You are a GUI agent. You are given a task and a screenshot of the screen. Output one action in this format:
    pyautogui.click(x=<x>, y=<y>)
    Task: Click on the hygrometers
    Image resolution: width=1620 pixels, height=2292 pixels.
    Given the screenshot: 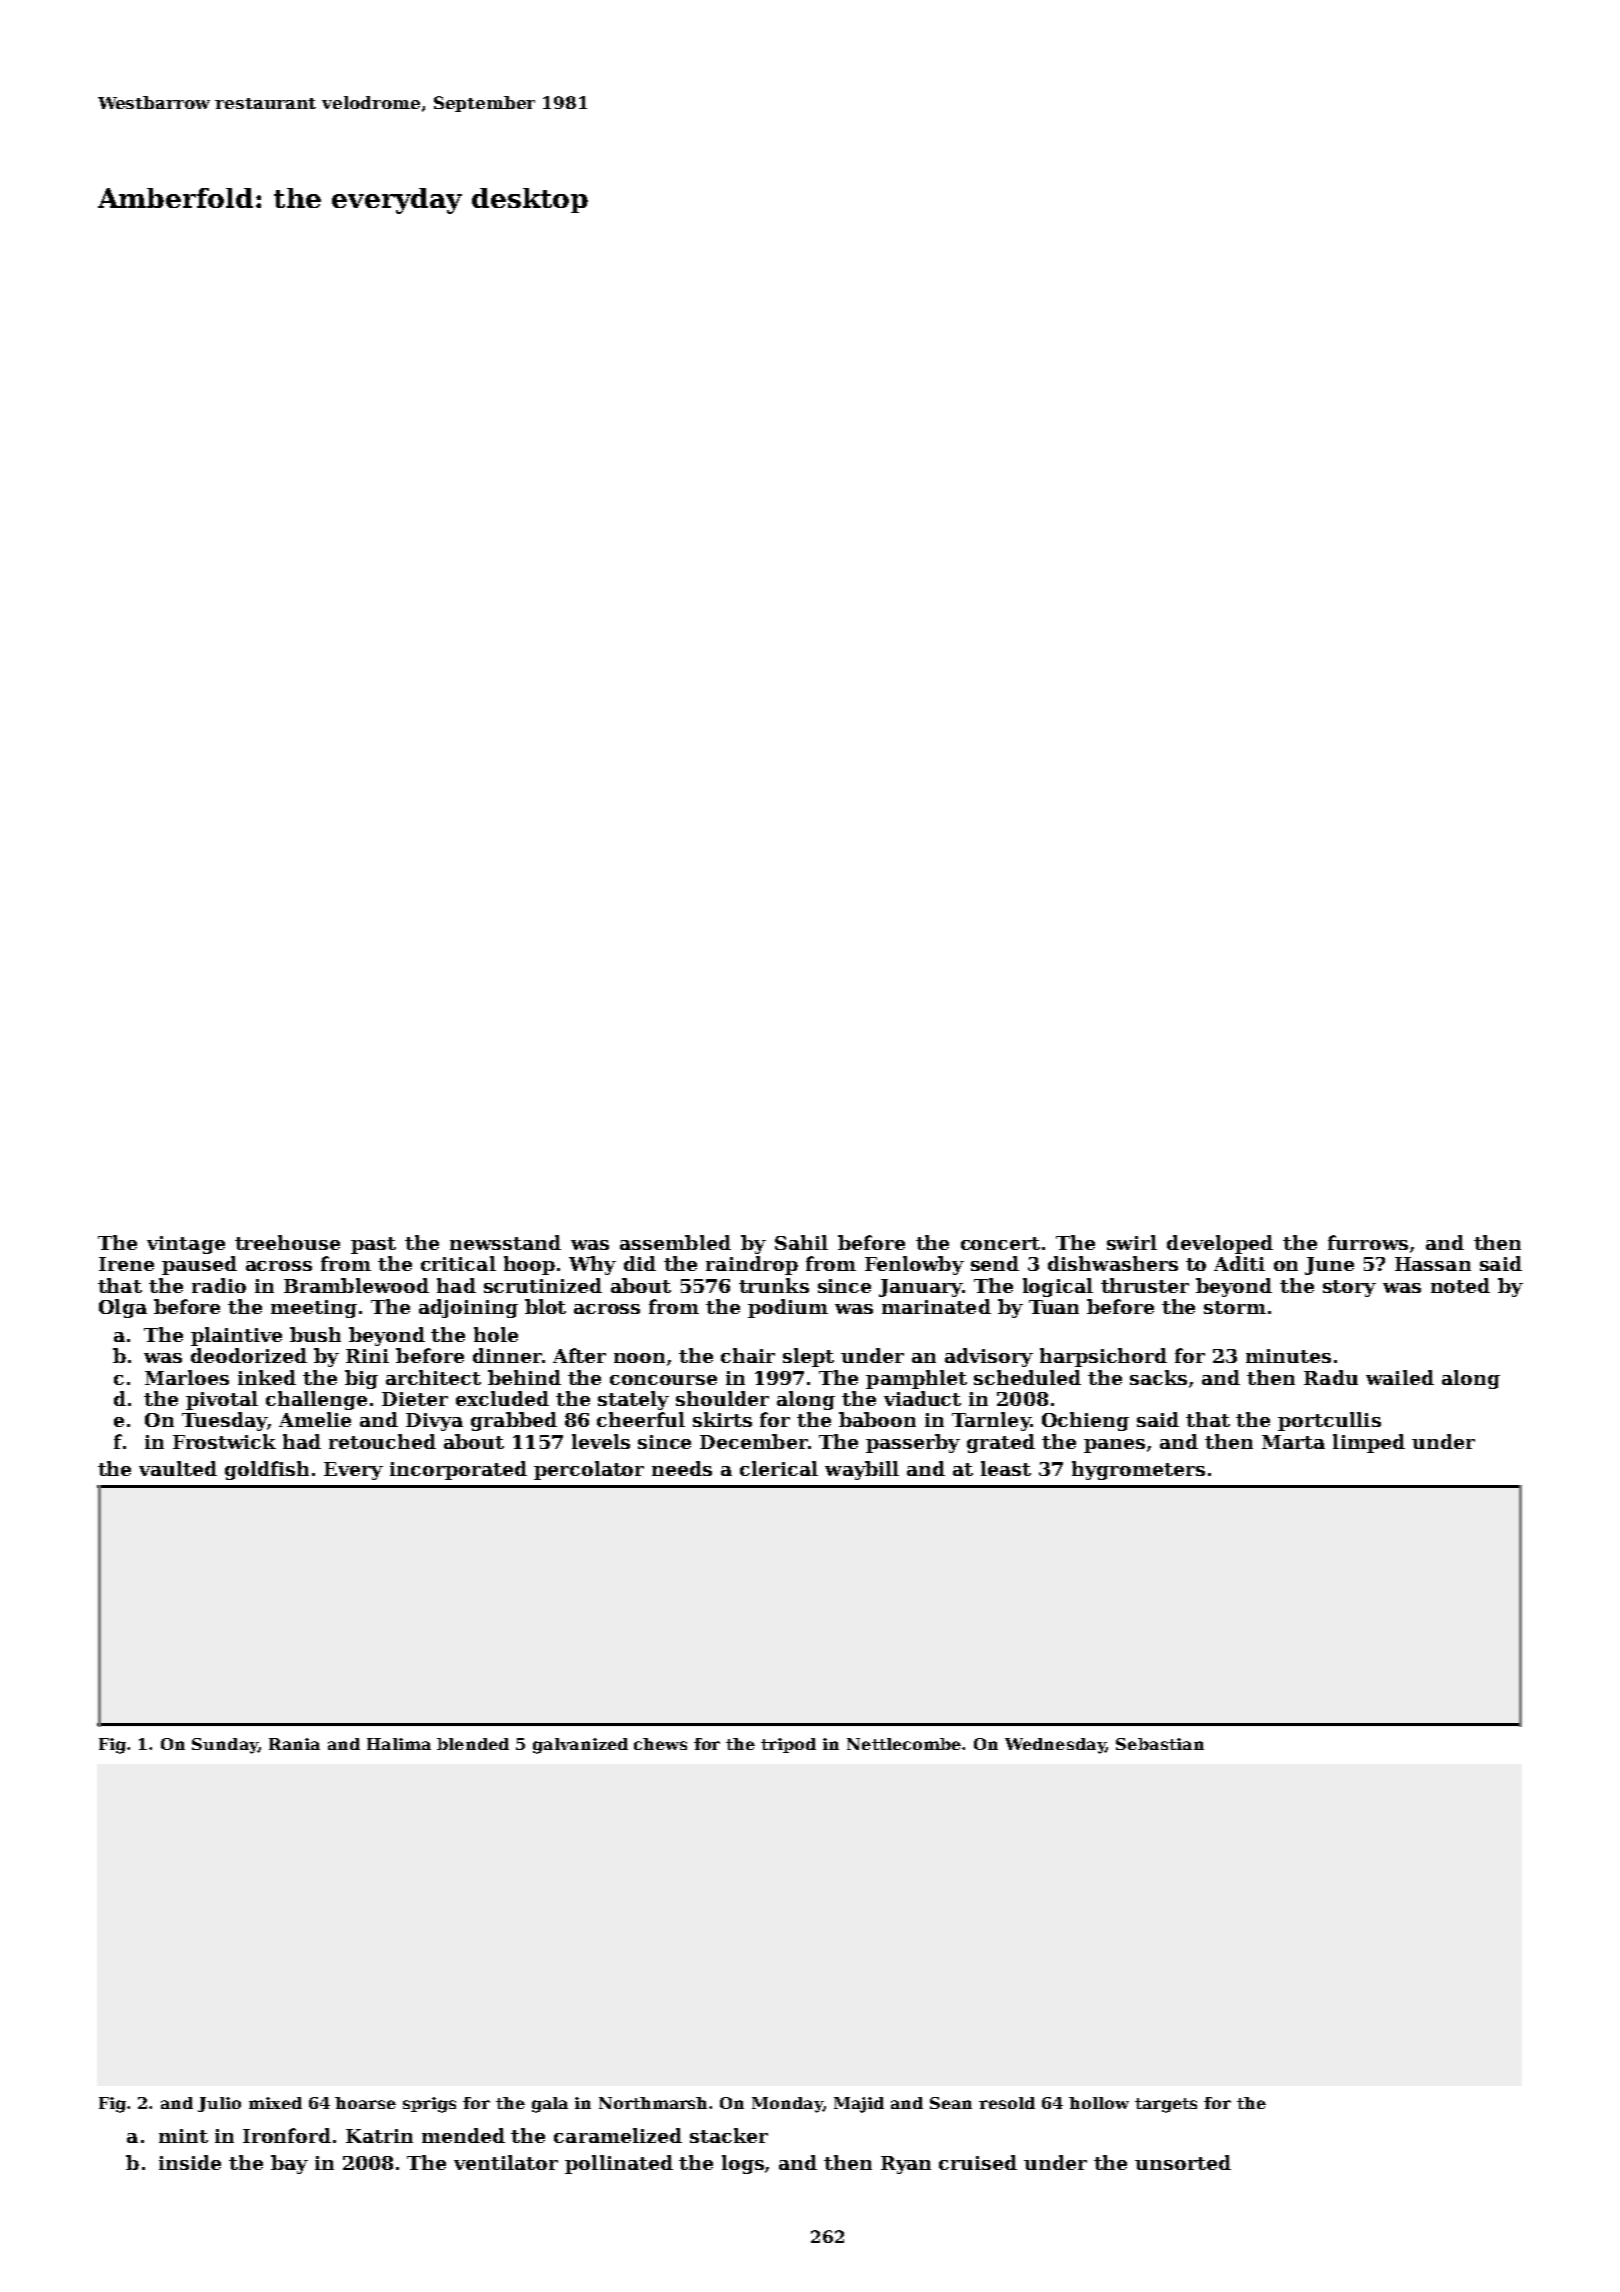 What is the action you would take?
    pyautogui.click(x=1138, y=1470)
